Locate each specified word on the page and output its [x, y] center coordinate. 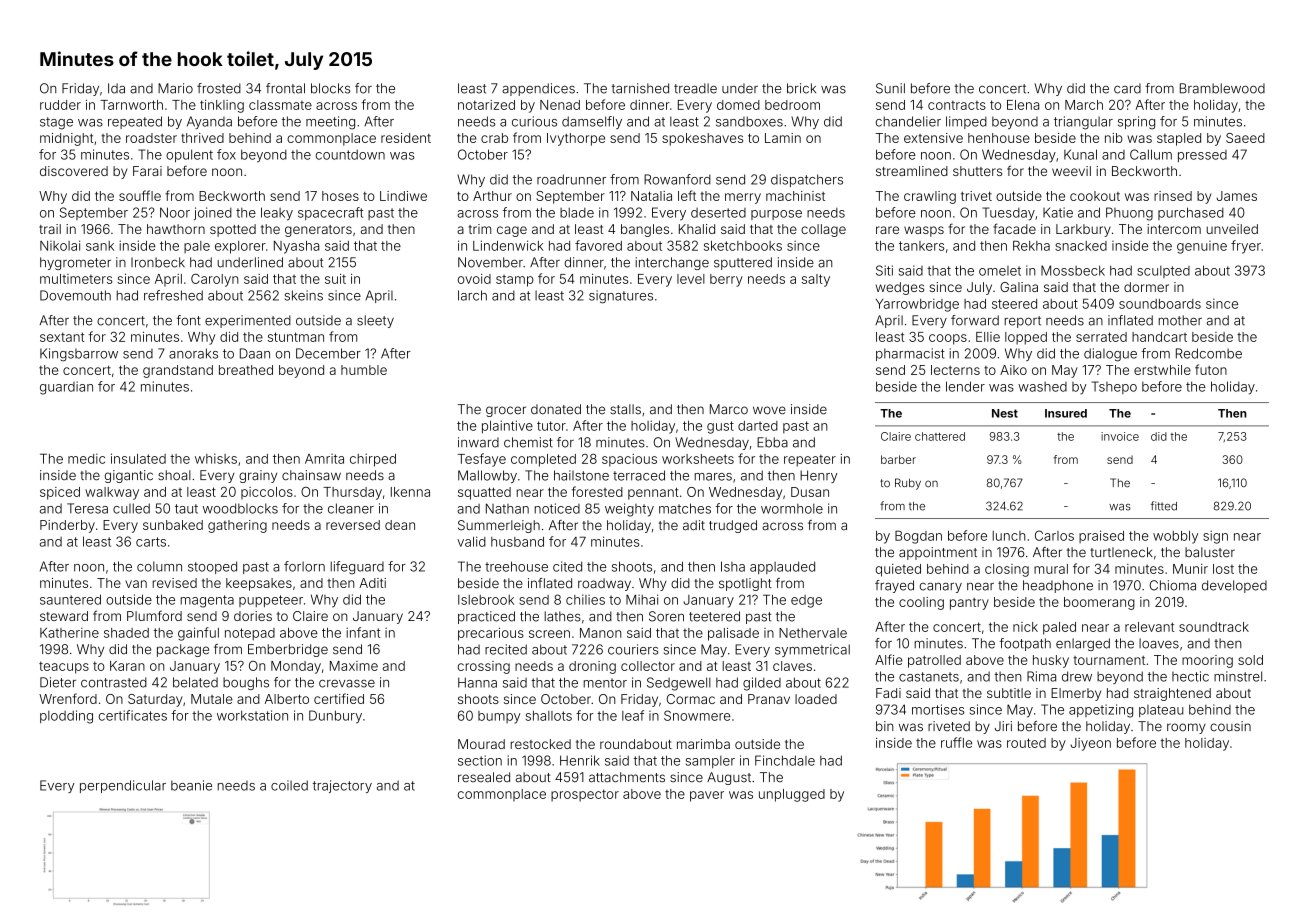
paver [707, 796]
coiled [289, 785]
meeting [330, 123]
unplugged [792, 795]
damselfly [592, 122]
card [1127, 88]
